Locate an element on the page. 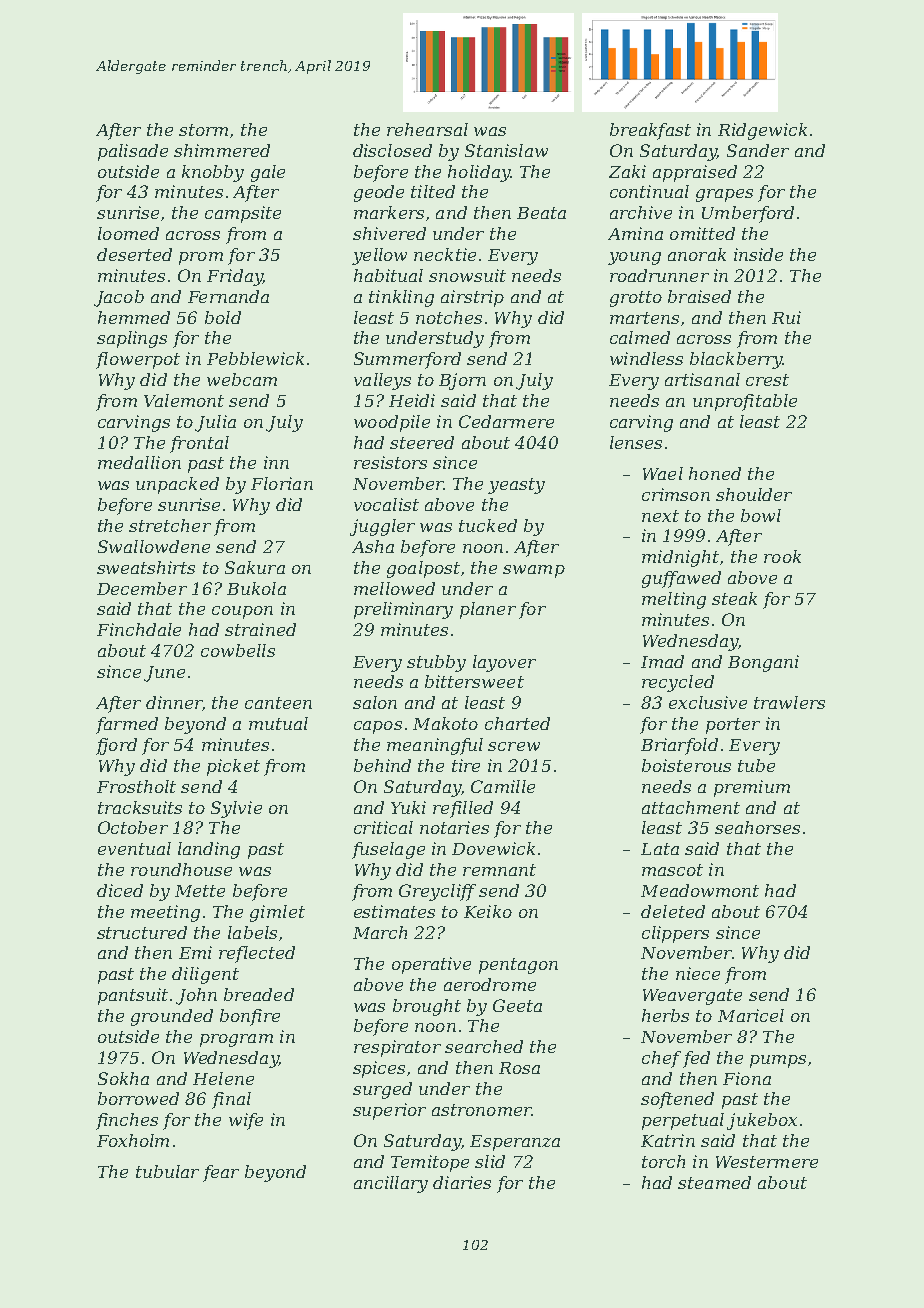  pentagon is located at coordinates (518, 966).
